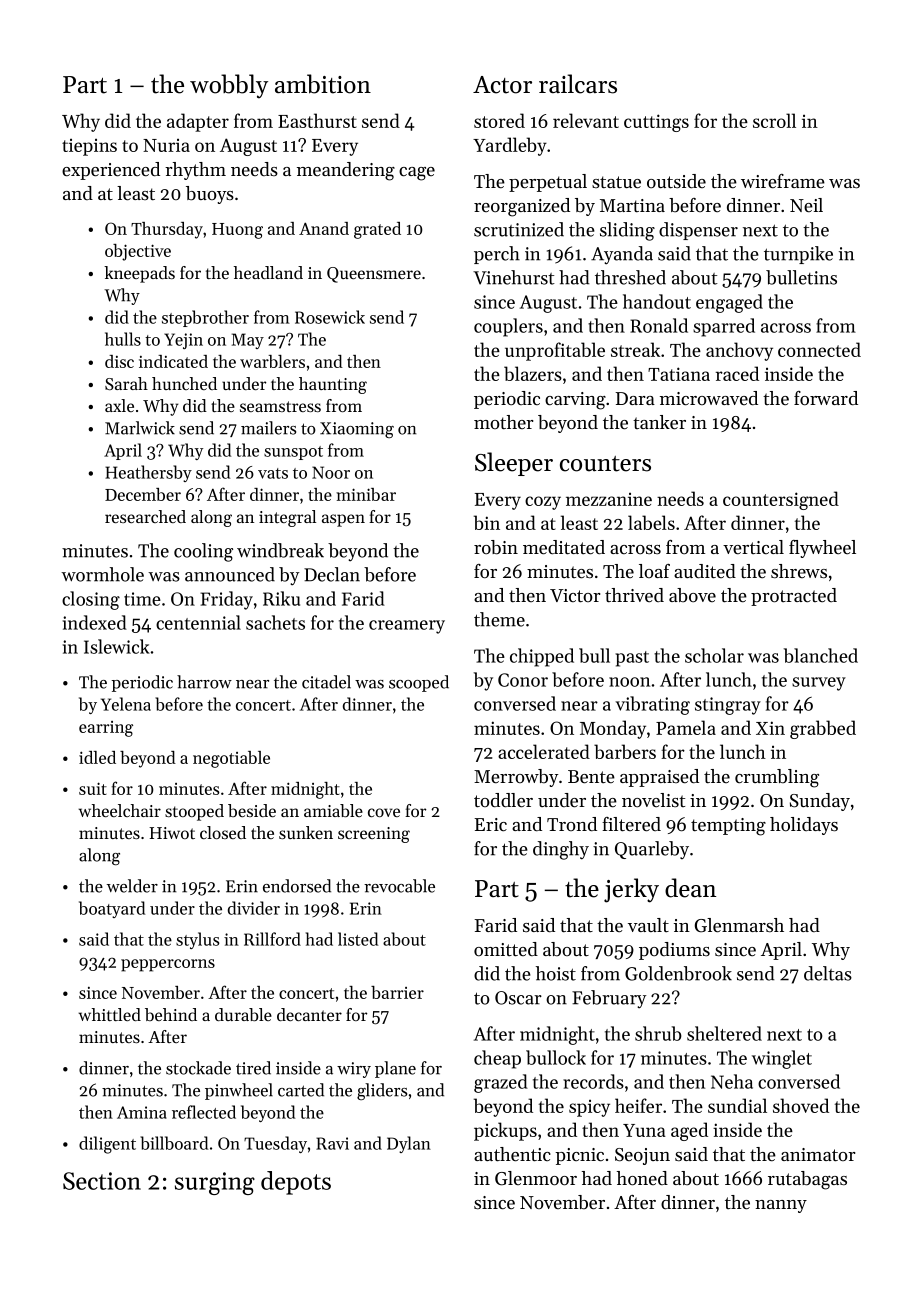 The width and height of the page is (924, 1314). I want to click on scooped, so click(419, 683).
